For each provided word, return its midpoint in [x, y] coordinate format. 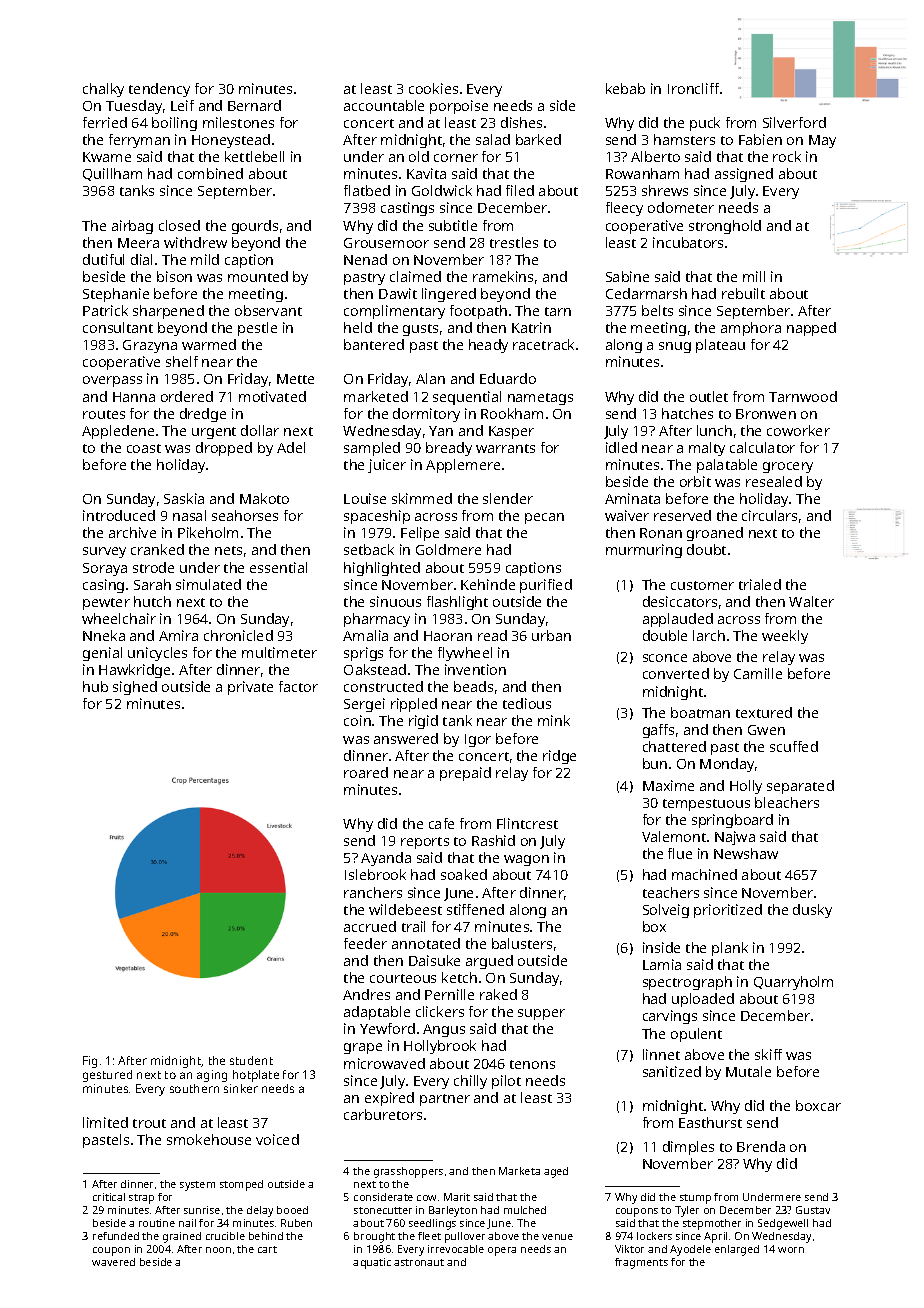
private [250, 688]
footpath [478, 312]
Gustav [813, 1210]
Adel [291, 447]
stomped [241, 1185]
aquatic [372, 1263]
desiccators [680, 601]
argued [489, 962]
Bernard [254, 105]
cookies [433, 88]
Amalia [365, 635]
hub [95, 686]
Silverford [794, 122]
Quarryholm [793, 983]
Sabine [627, 276]
